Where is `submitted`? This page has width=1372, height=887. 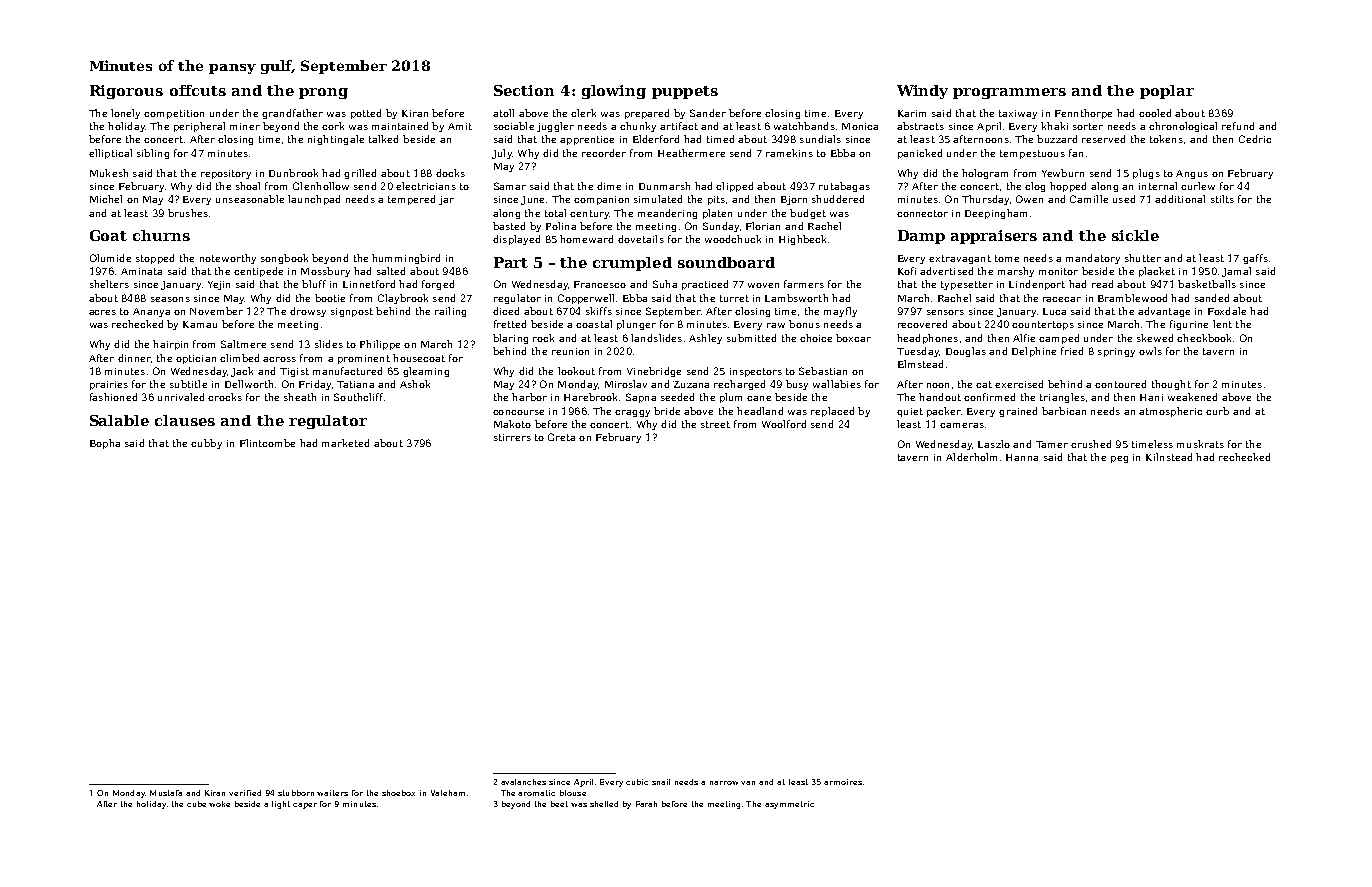
submitted is located at coordinates (751, 338).
